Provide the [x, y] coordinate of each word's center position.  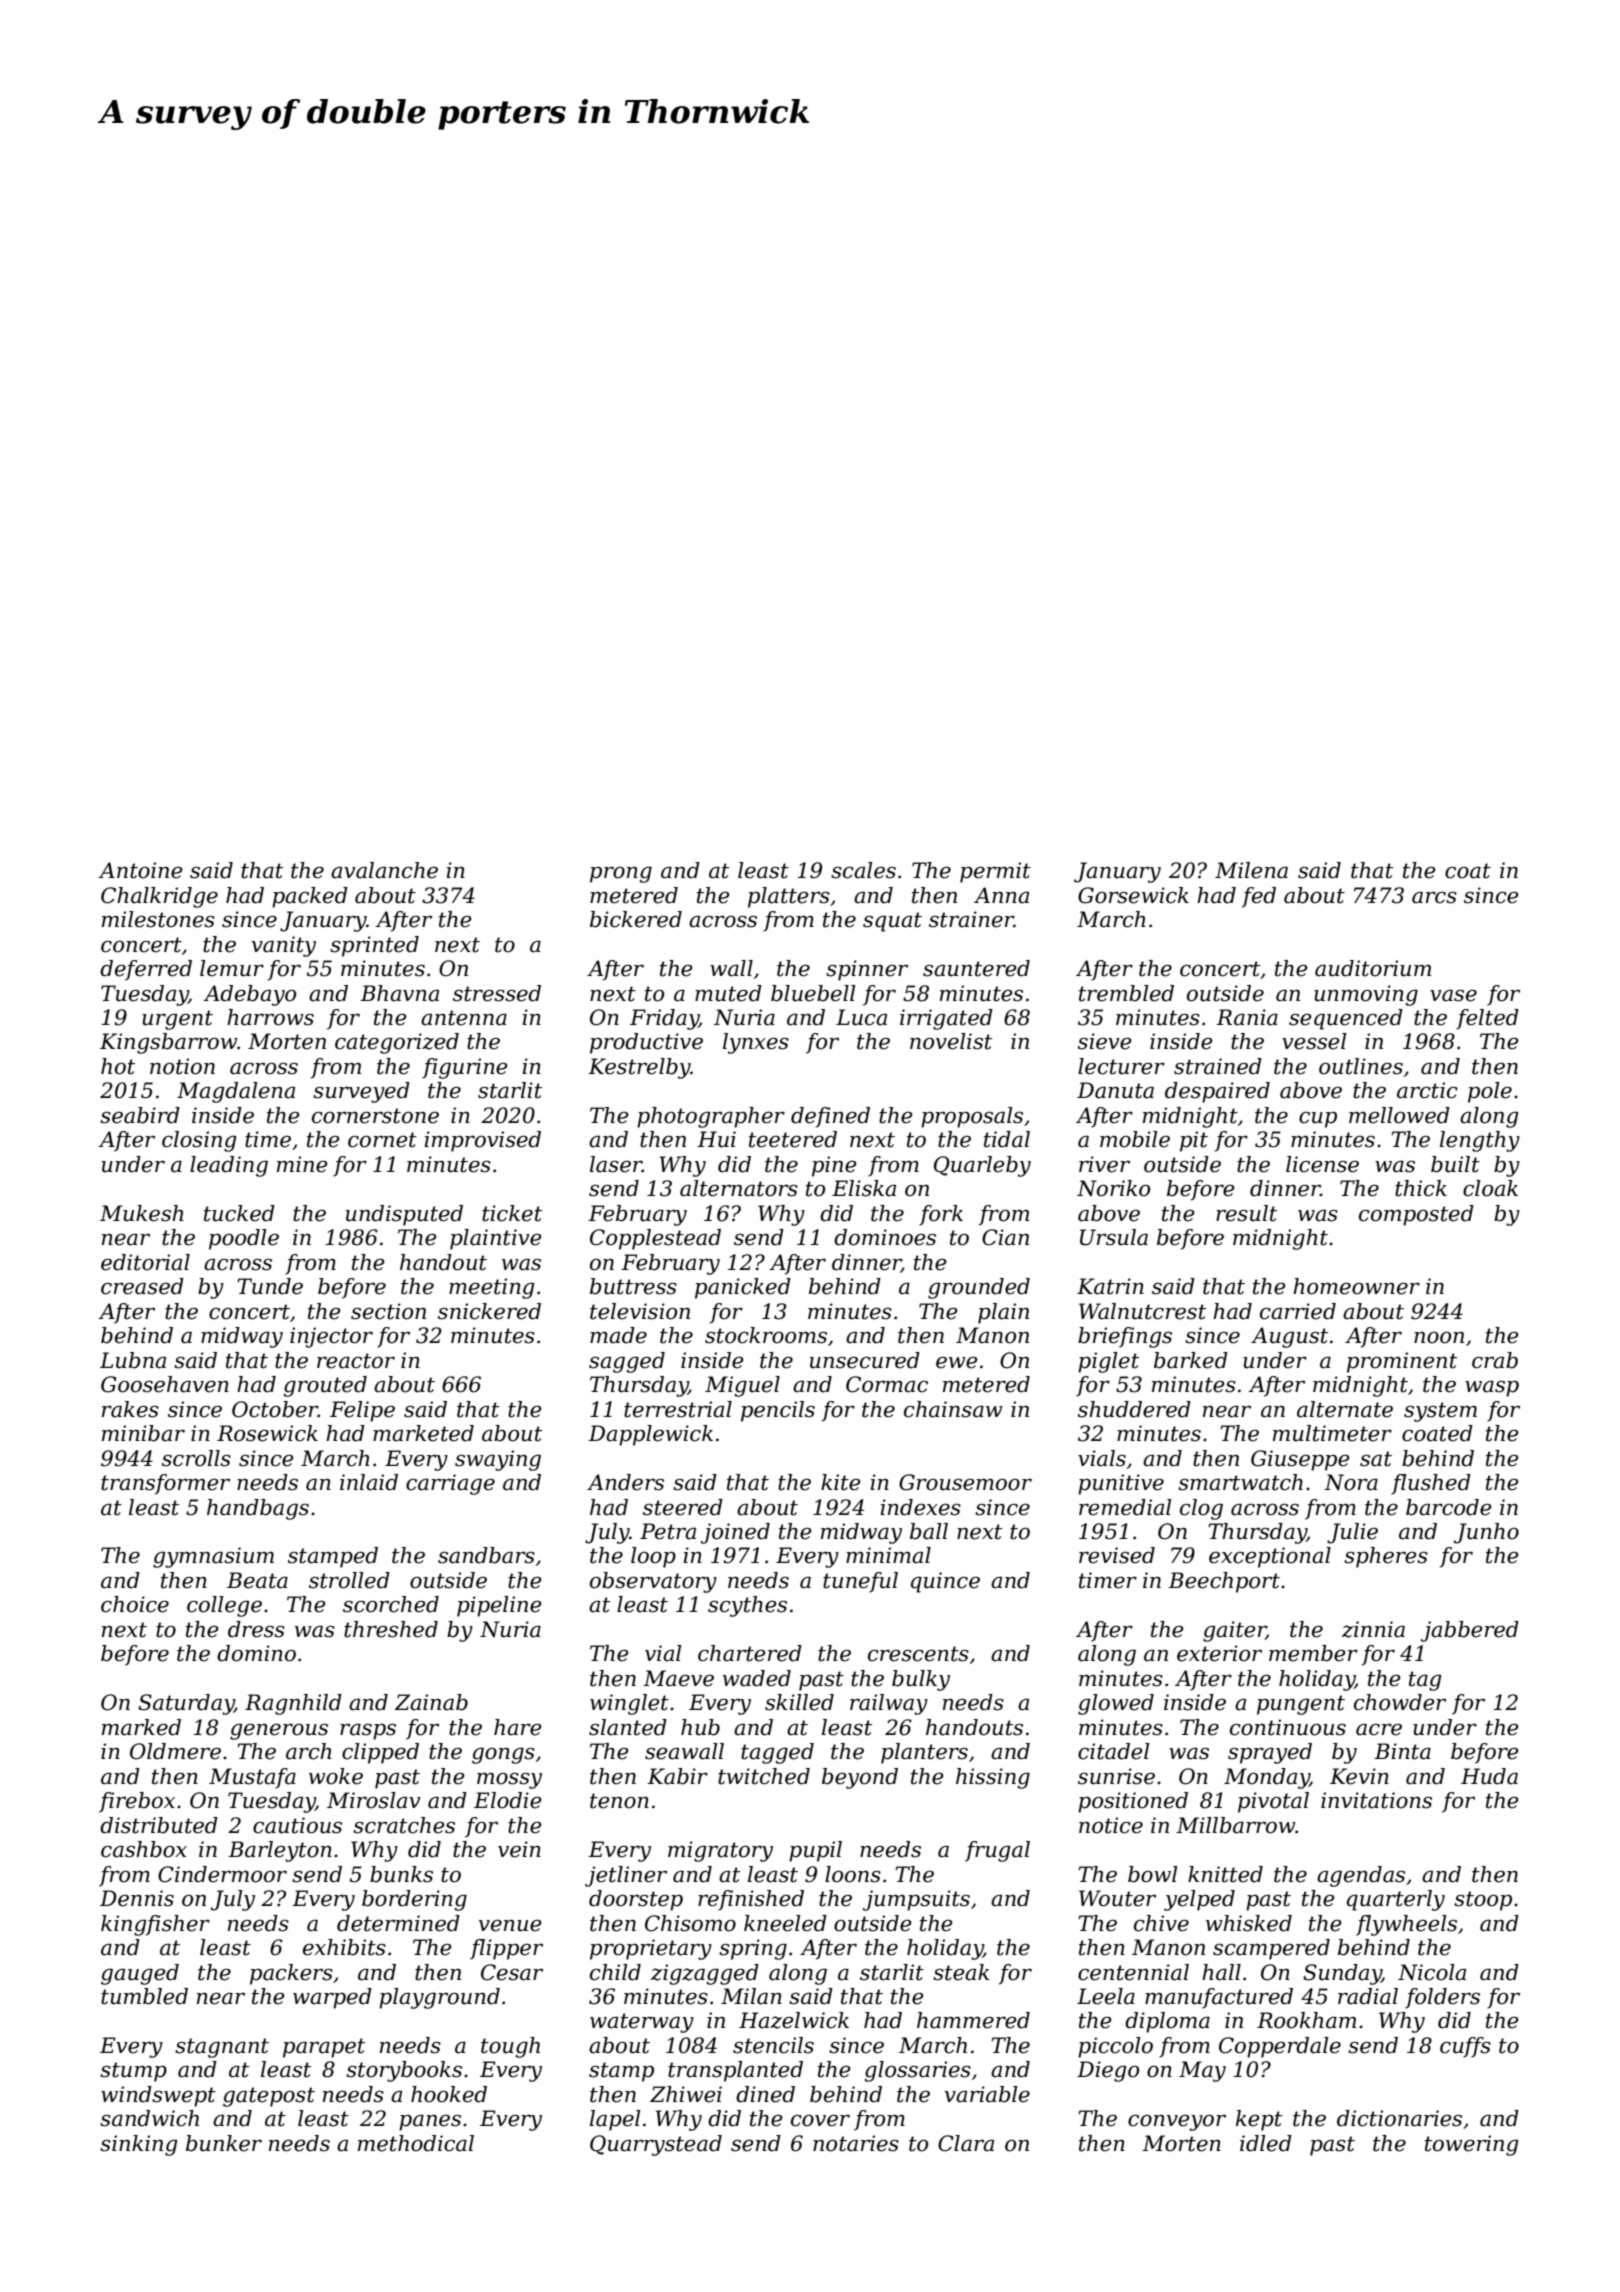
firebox [137, 1802]
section [388, 1311]
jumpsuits [916, 1900]
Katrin [1110, 1286]
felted [1487, 1019]
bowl [1152, 1874]
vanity [284, 946]
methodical [416, 2143]
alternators [739, 1188]
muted [728, 993]
